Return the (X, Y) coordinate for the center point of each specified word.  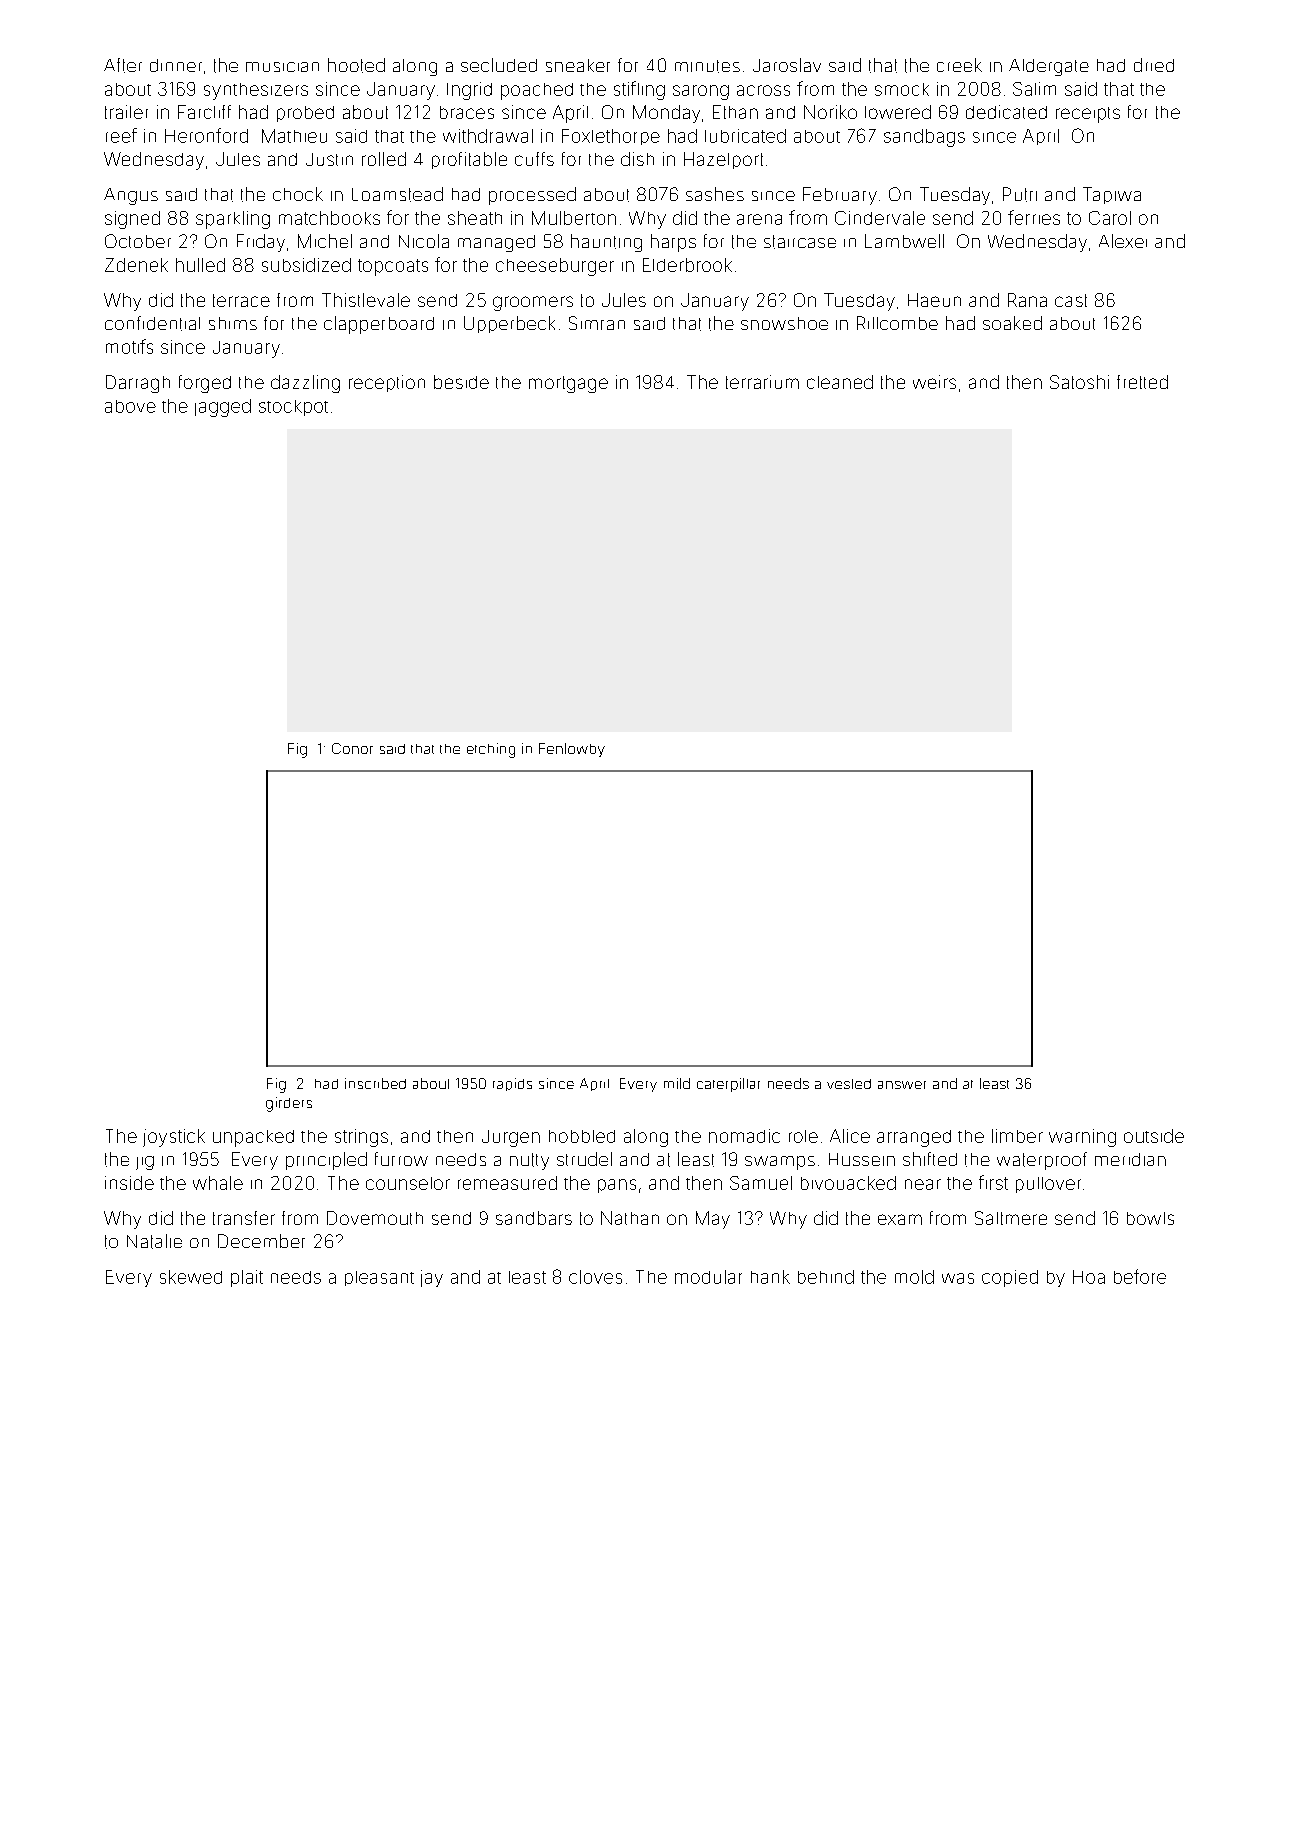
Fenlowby (572, 750)
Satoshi (1079, 382)
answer (902, 1085)
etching (491, 750)
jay (432, 1278)
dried (1154, 65)
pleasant (379, 1278)
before (1140, 1276)
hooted (356, 65)
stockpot (293, 408)
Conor (352, 748)
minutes (707, 66)
